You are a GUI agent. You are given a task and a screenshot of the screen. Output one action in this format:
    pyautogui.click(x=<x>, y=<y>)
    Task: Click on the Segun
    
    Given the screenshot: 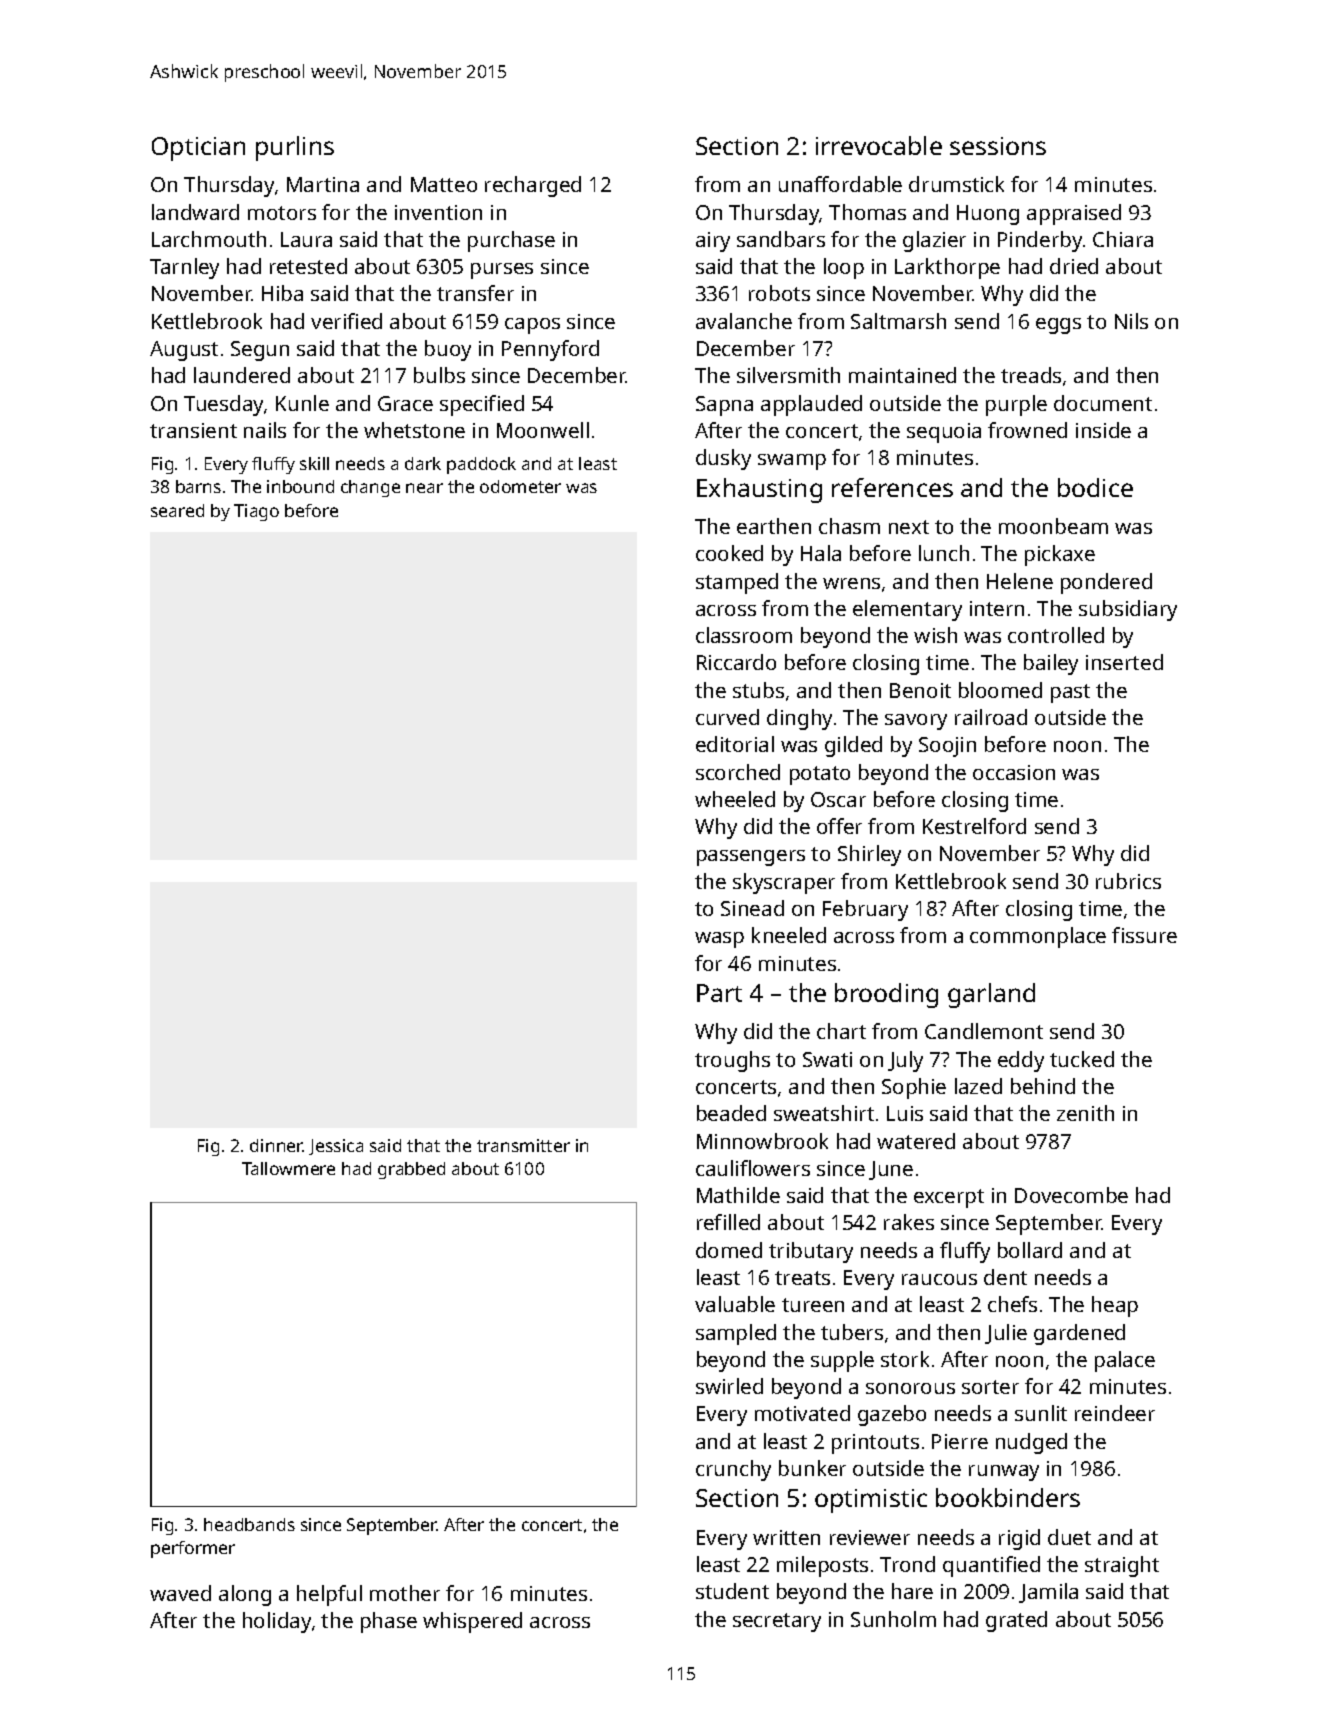 What is the action you would take?
    pyautogui.click(x=260, y=351)
